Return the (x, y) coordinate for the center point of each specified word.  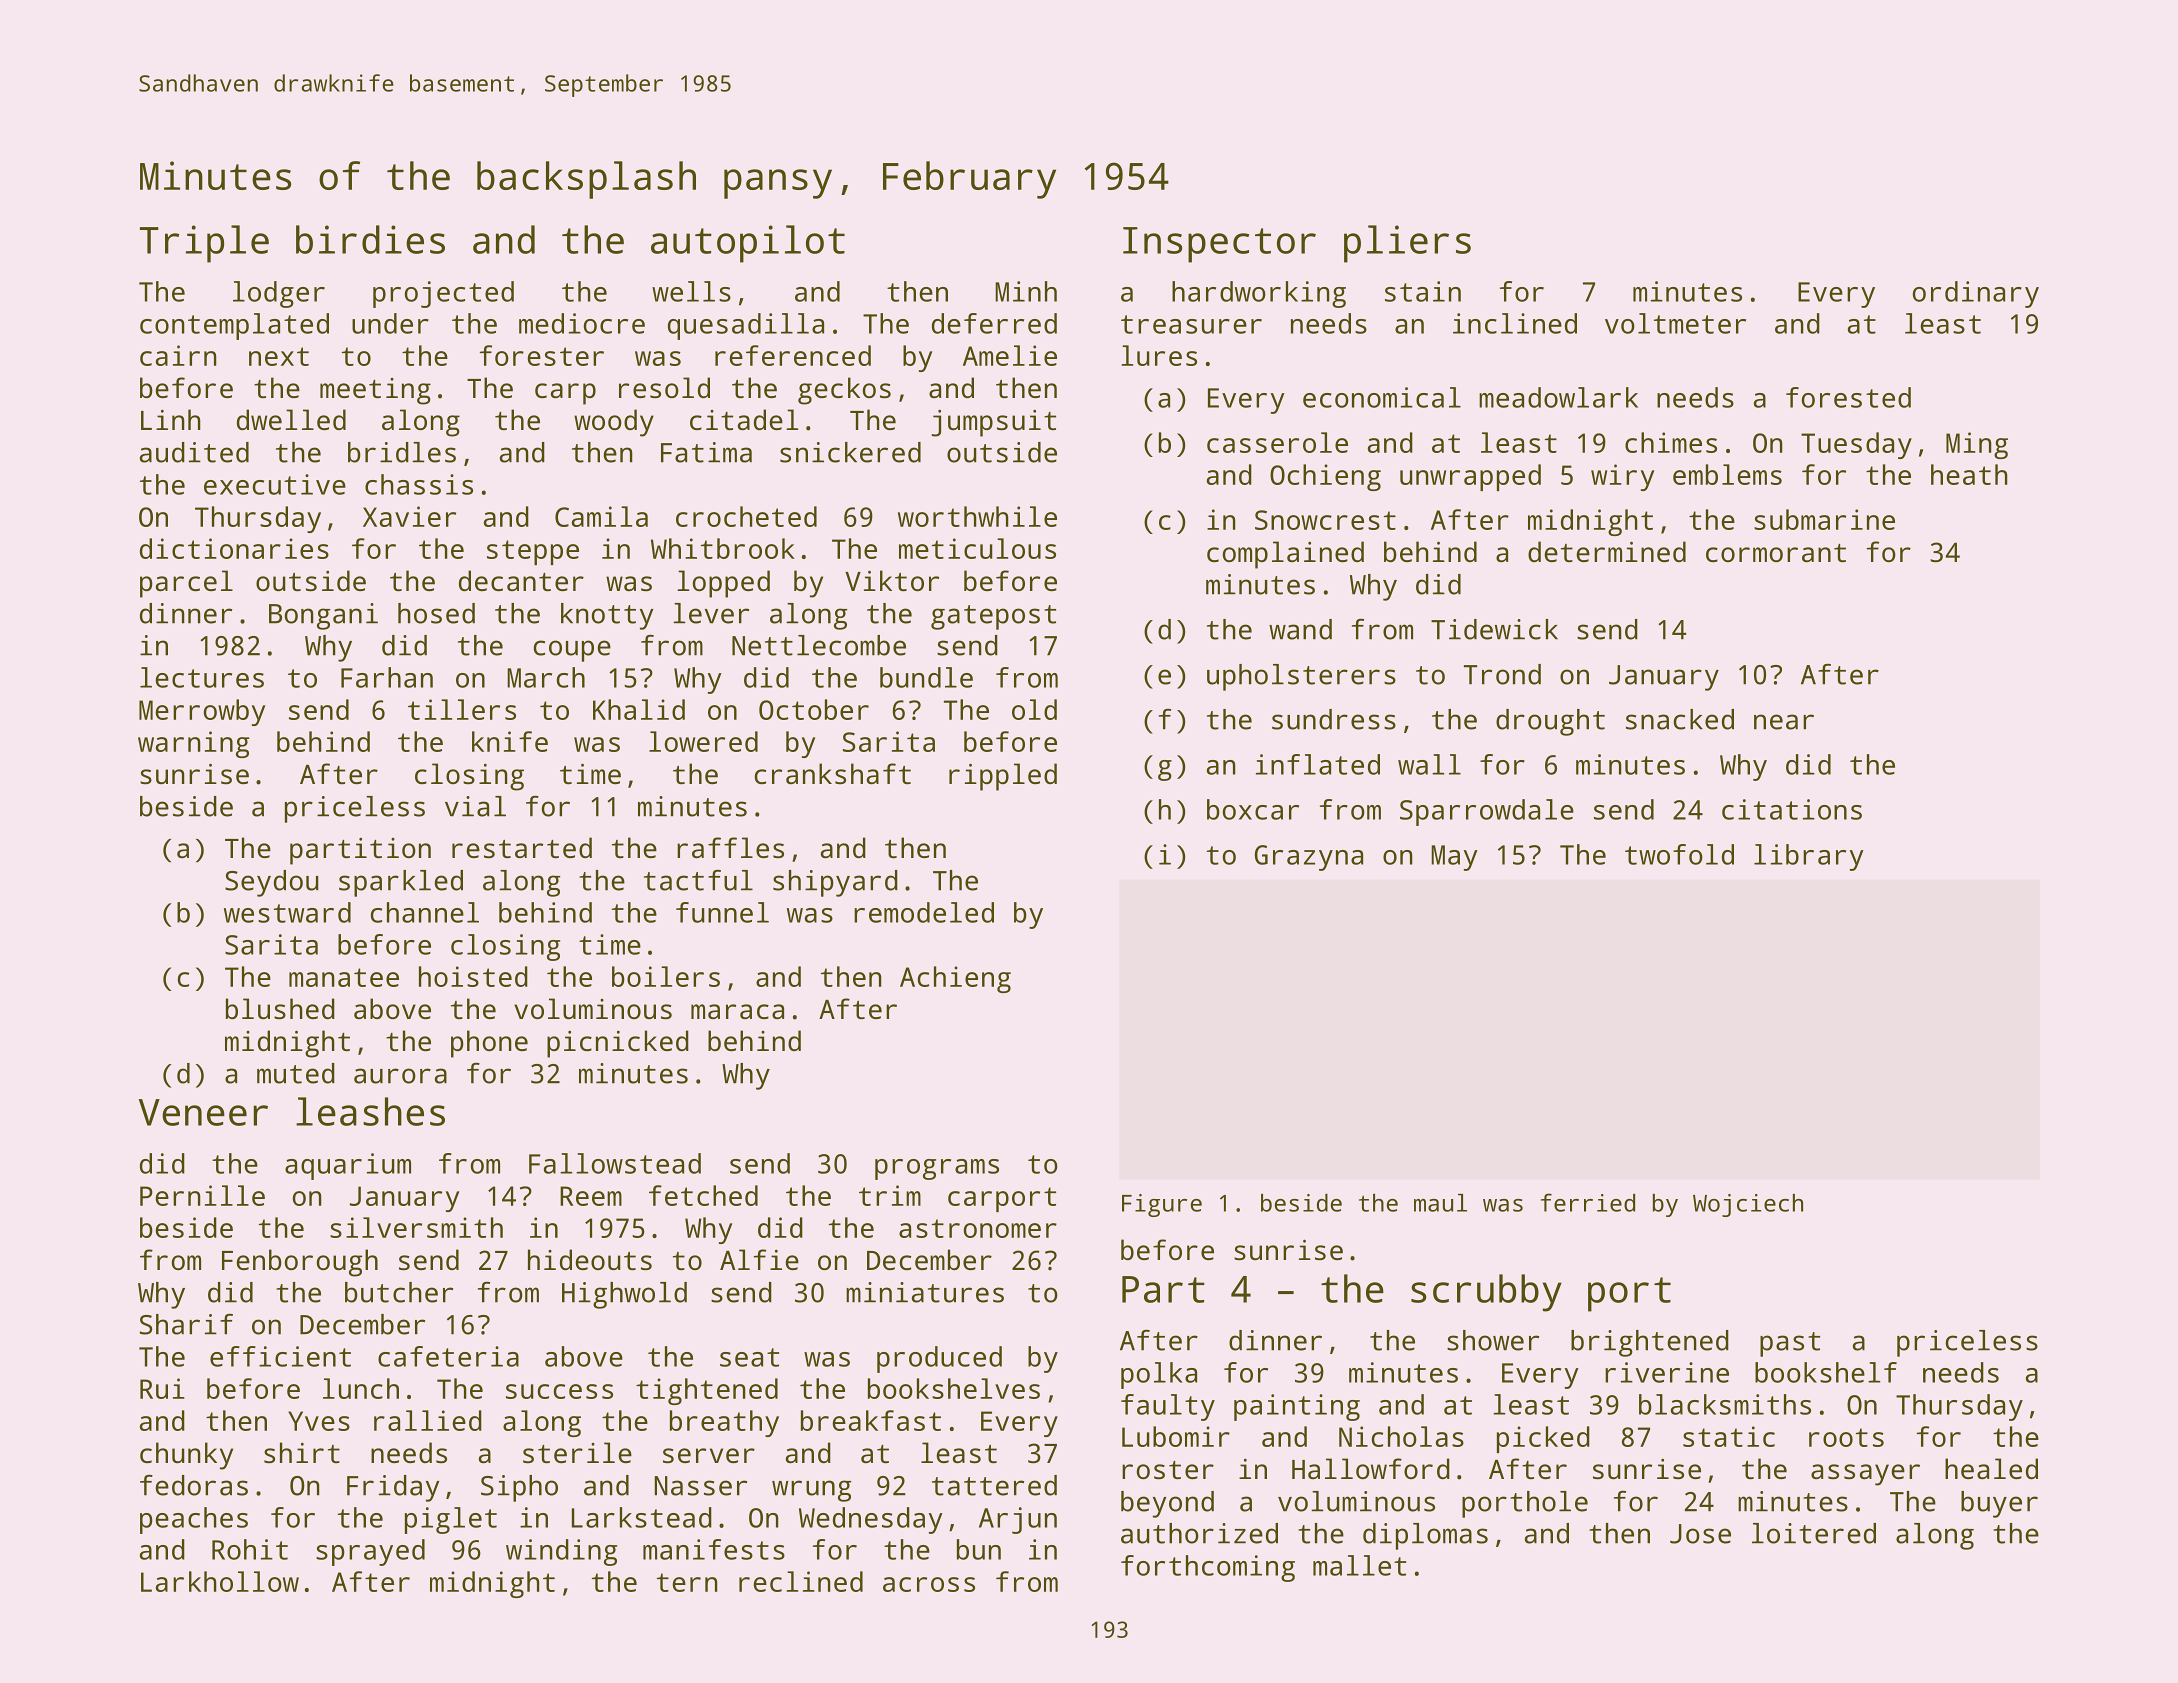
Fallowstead (615, 1163)
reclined (801, 1581)
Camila (601, 516)
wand (1300, 629)
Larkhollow (220, 1581)
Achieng (955, 979)
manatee (344, 977)
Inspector (1219, 245)
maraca (737, 1011)
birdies (370, 239)
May (1454, 858)
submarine (1824, 519)
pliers (1407, 244)
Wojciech (1748, 1205)
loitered (1814, 1533)
